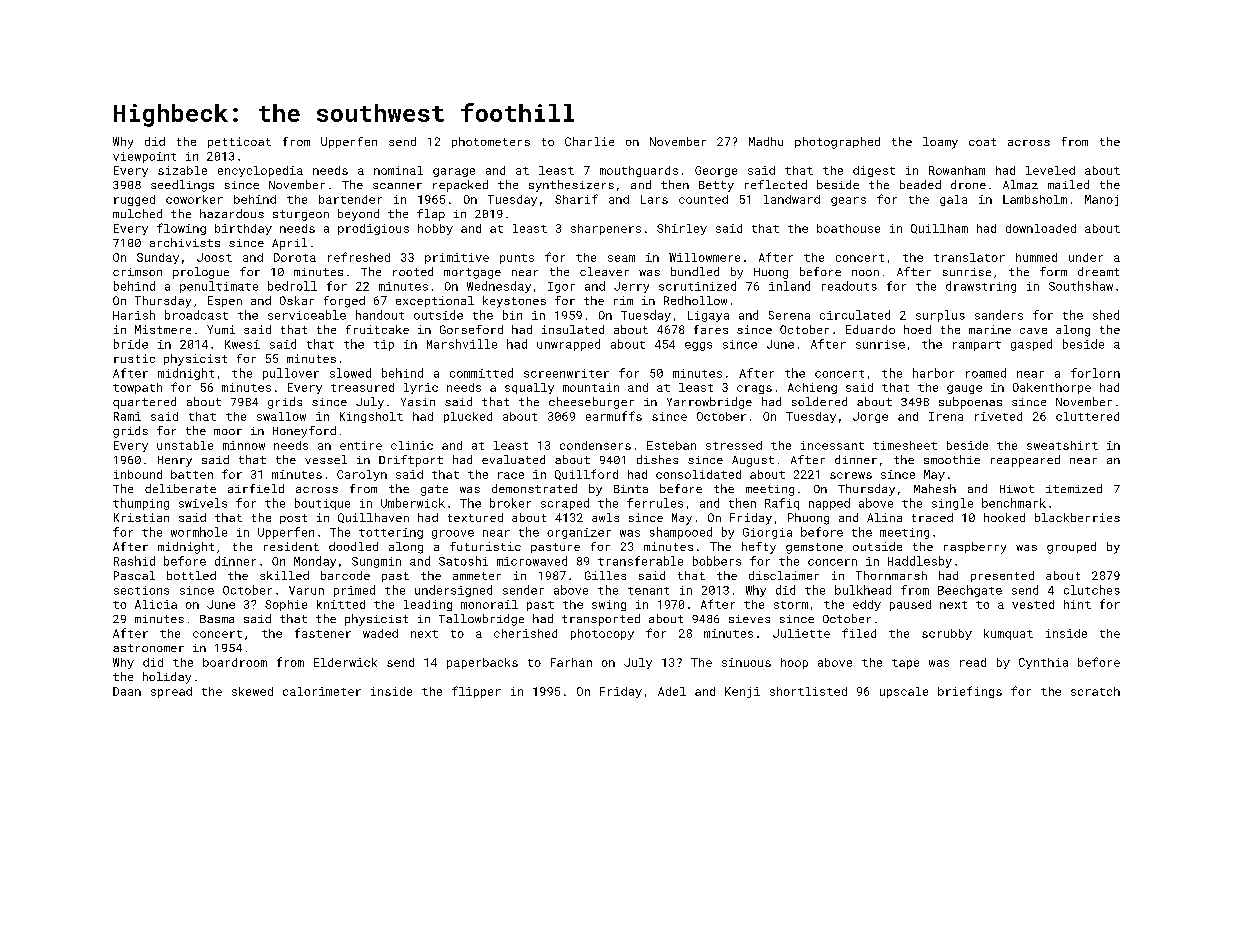 The height and width of the page is (952, 1233). What do you see at coordinates (141, 504) in the page?
I see `thumping` at bounding box center [141, 504].
